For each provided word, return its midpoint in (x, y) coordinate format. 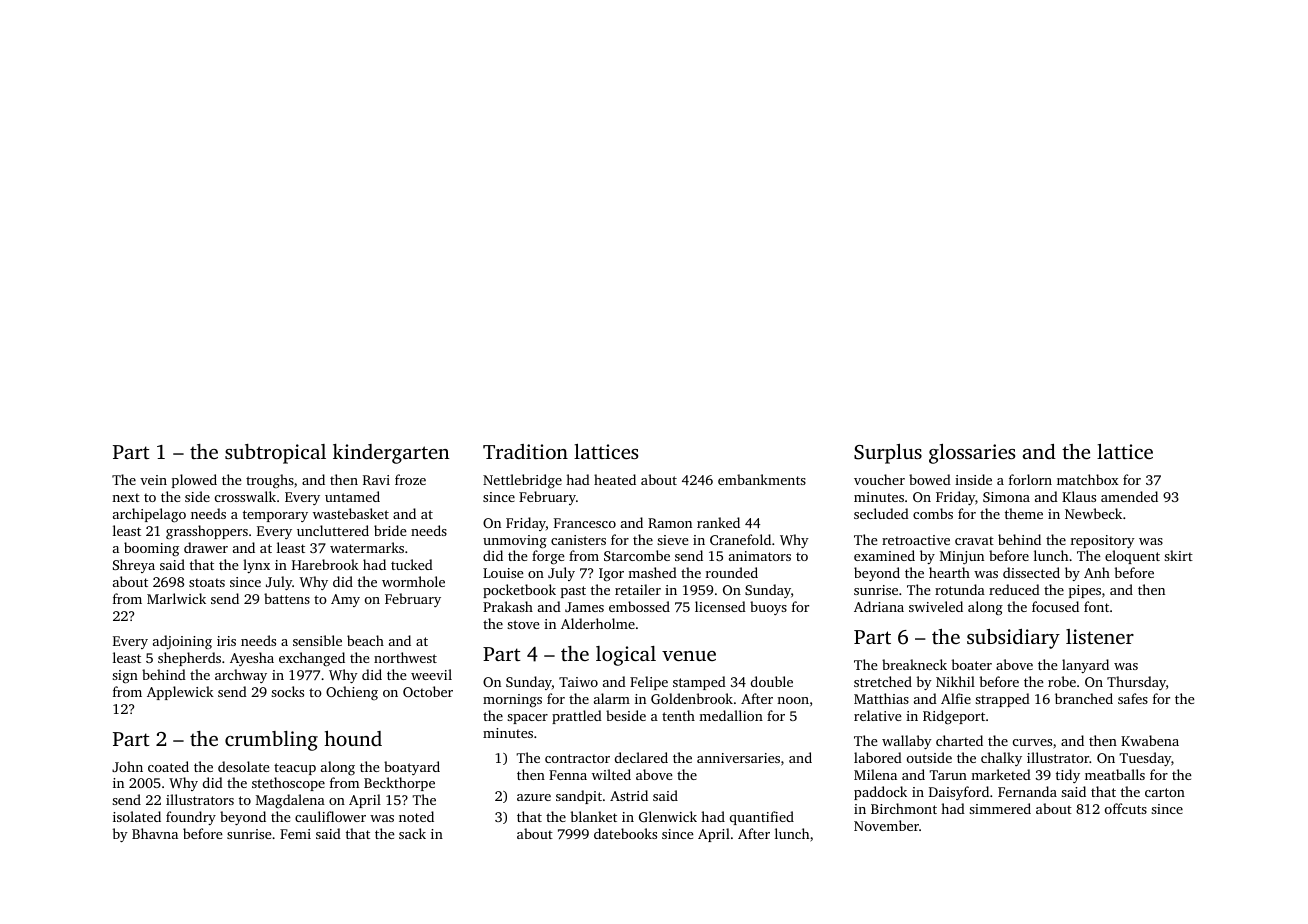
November (886, 825)
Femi (295, 834)
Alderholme (598, 623)
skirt (1178, 555)
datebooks (625, 833)
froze (410, 479)
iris (226, 641)
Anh (1097, 572)
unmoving (515, 542)
